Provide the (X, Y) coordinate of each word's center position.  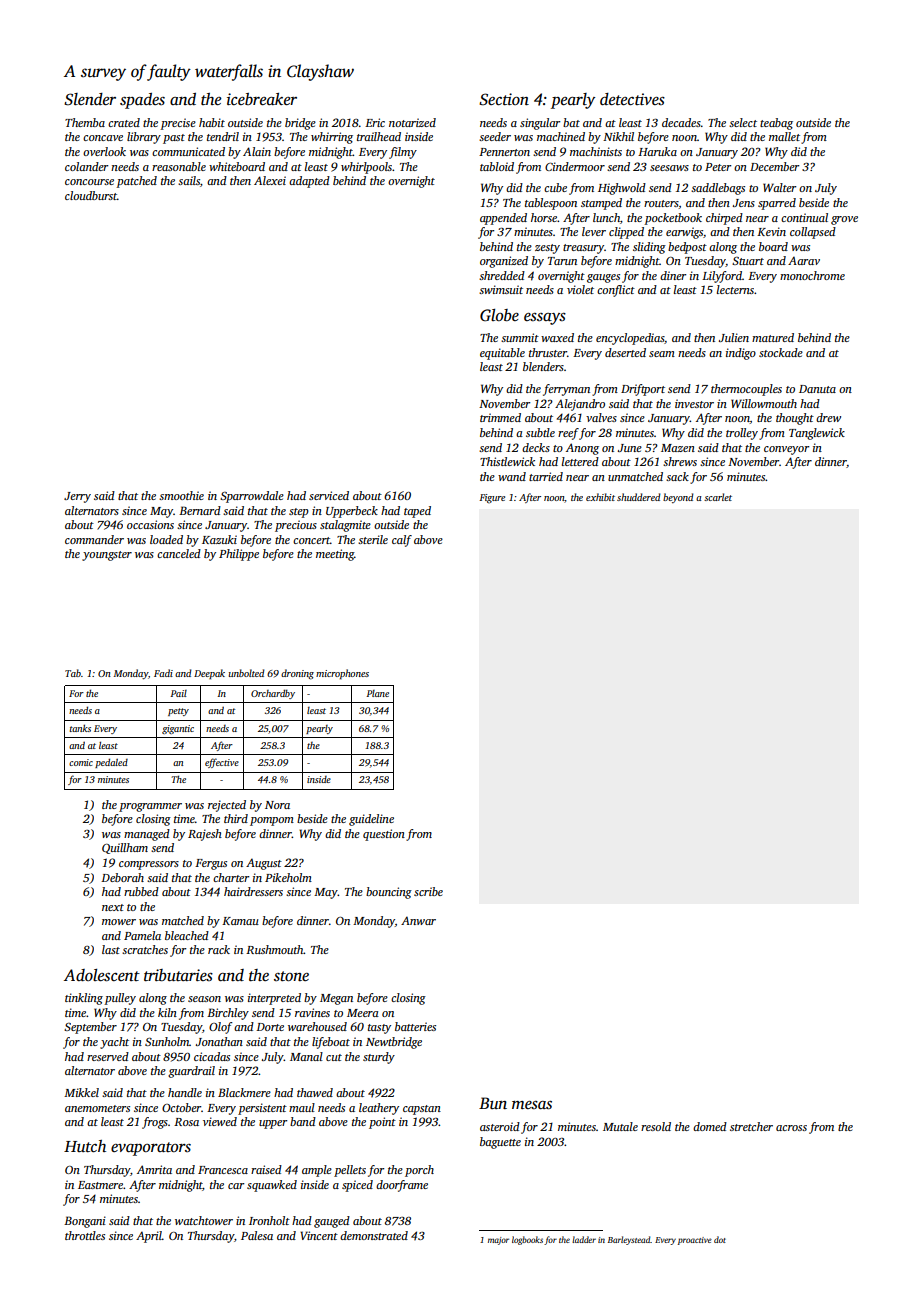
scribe (428, 891)
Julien (734, 337)
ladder (584, 1239)
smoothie (181, 495)
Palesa (257, 1235)
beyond (678, 498)
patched (136, 182)
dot (720, 1239)
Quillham (125, 848)
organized (504, 262)
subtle (540, 432)
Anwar (418, 920)
